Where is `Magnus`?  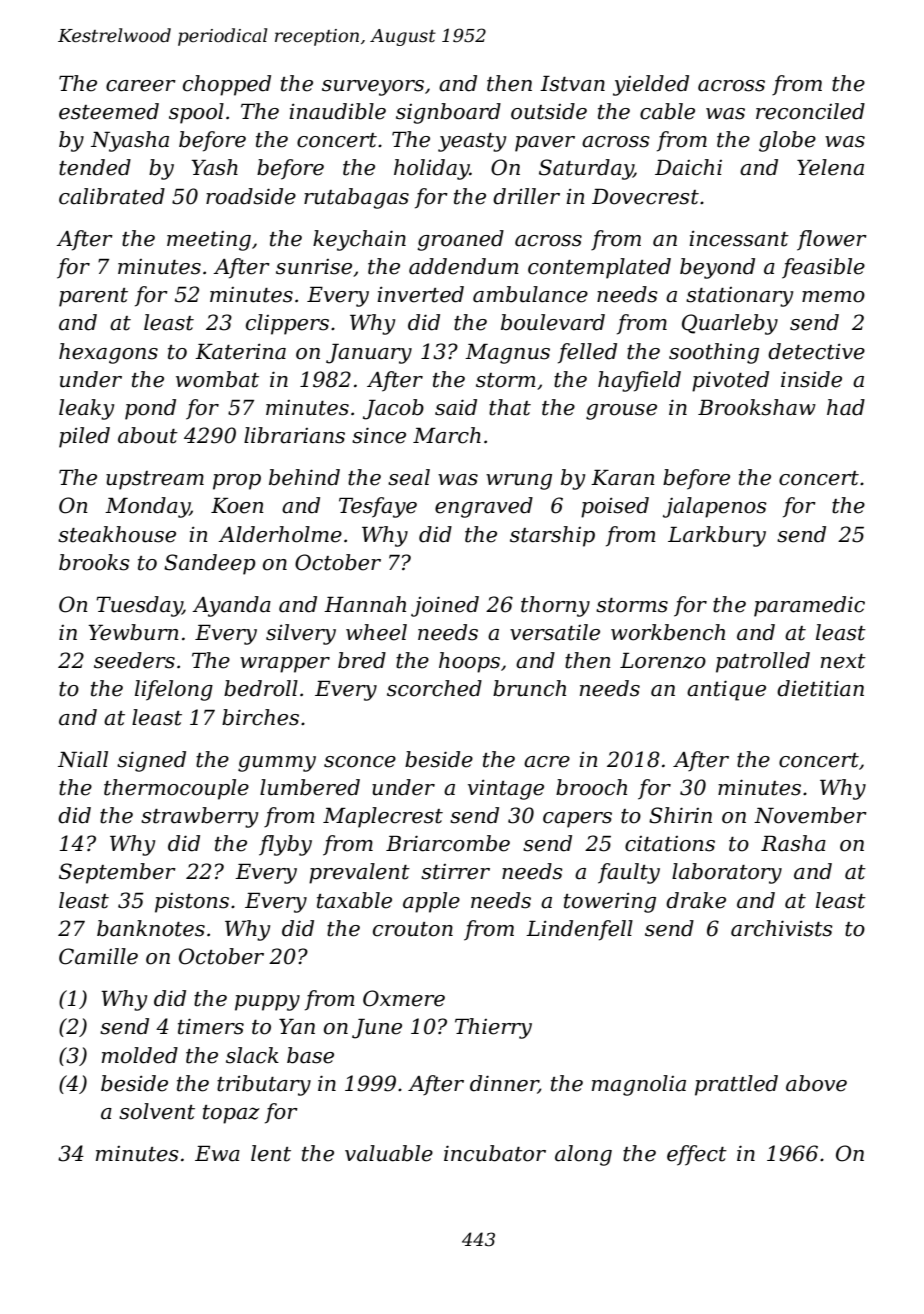
Magnus is located at coordinates (507, 354).
